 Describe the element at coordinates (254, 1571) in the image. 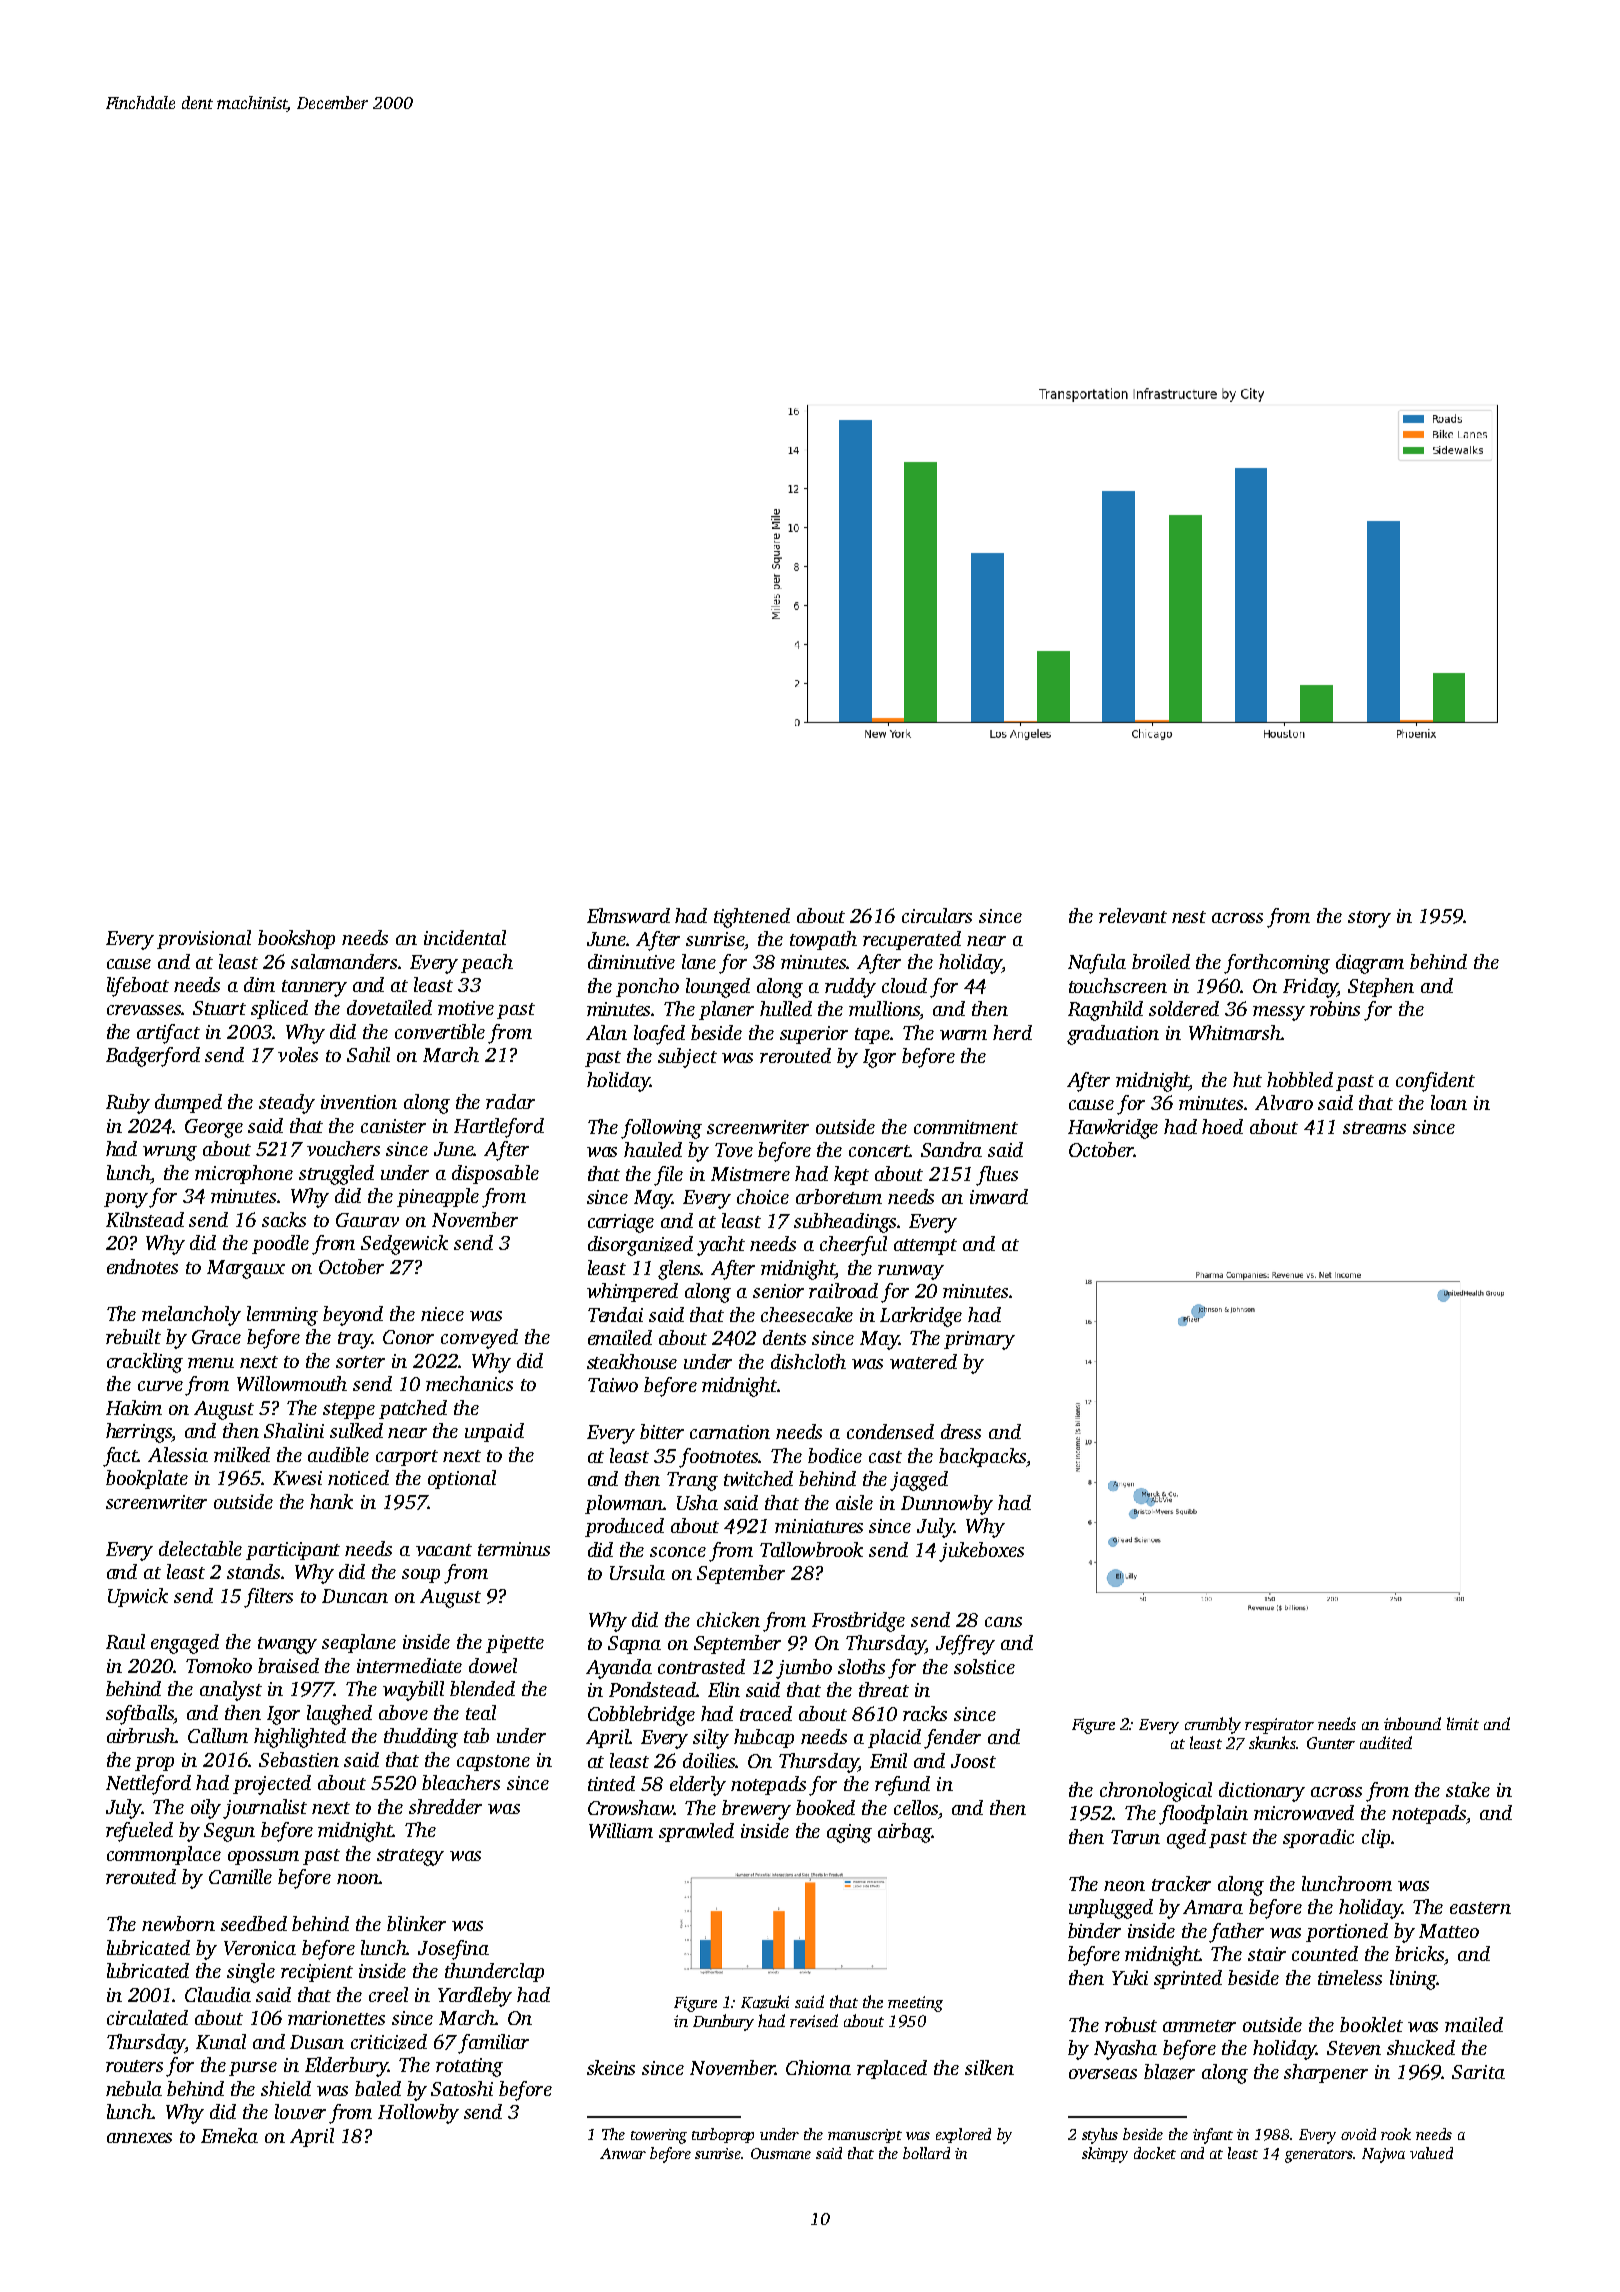

I see `stands` at that location.
